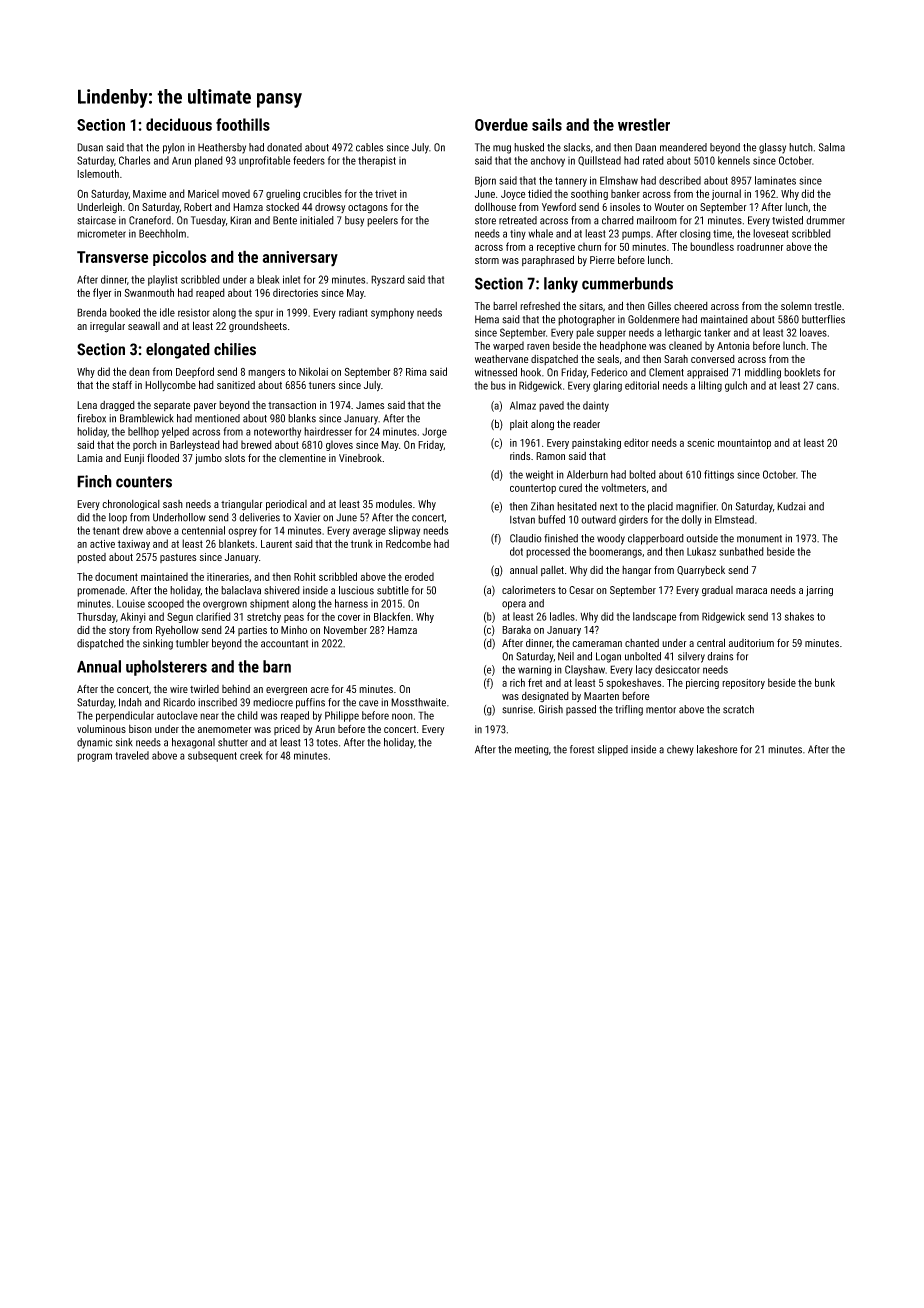  I want to click on landscape, so click(655, 617).
